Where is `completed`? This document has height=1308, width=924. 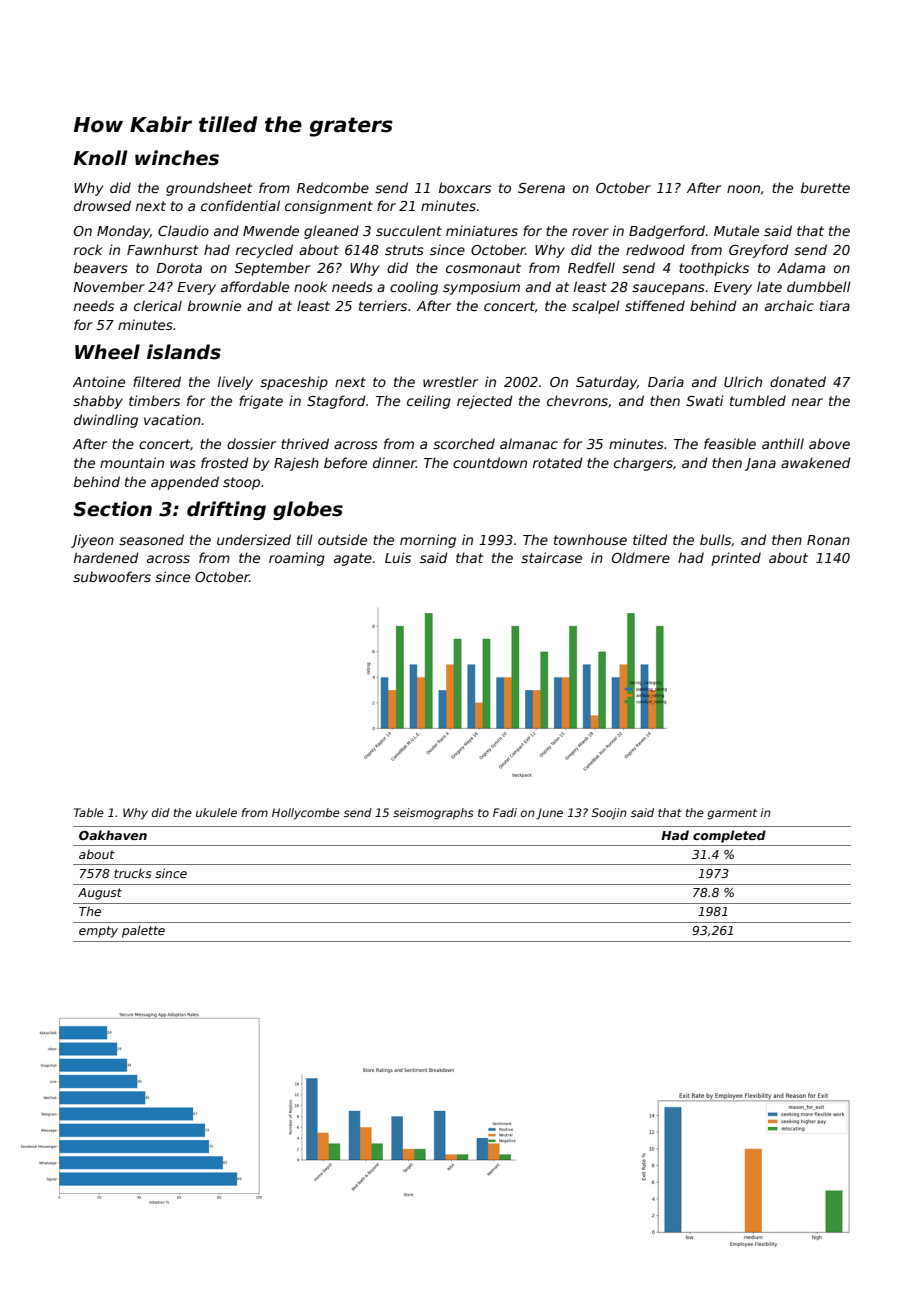
completed is located at coordinates (729, 836).
